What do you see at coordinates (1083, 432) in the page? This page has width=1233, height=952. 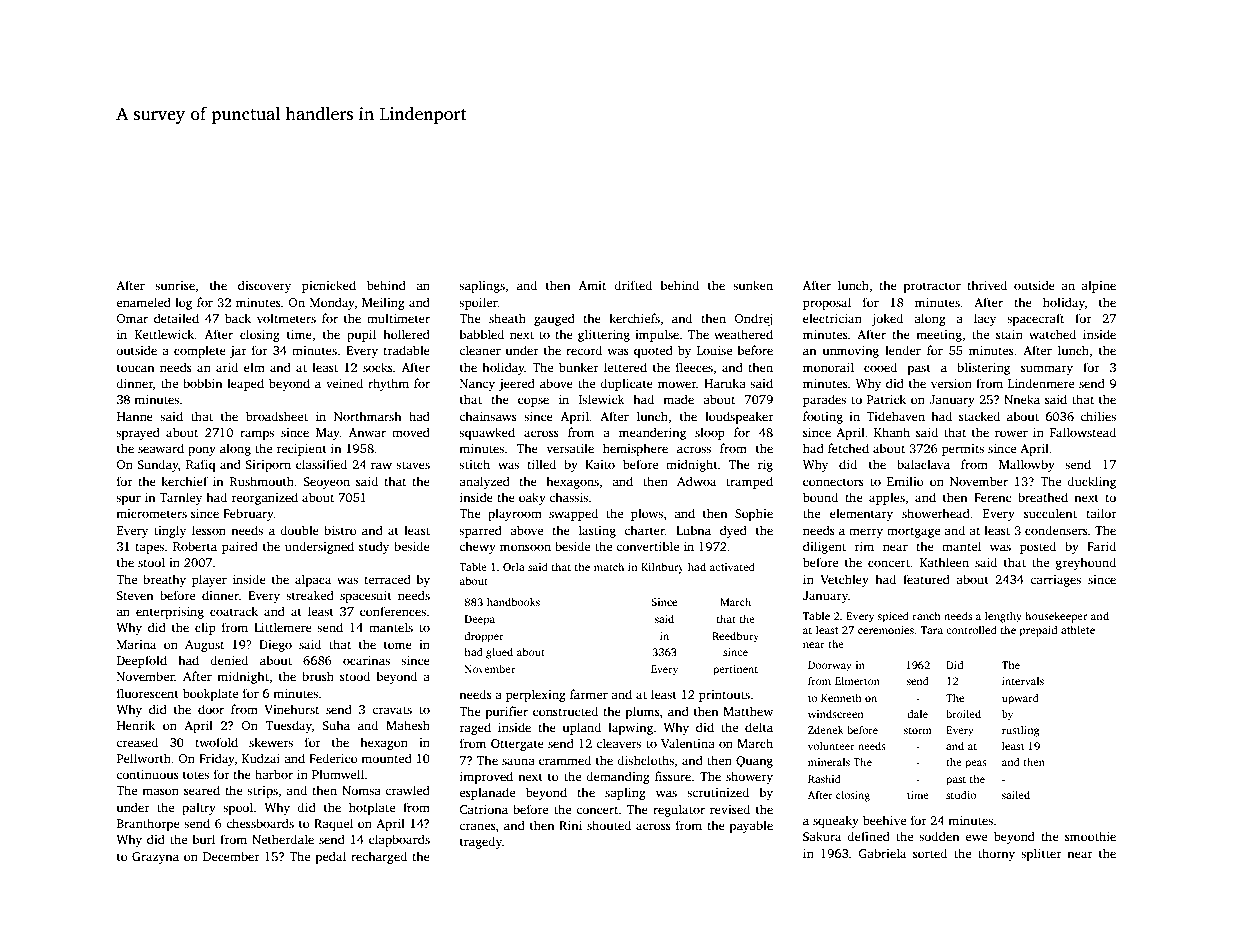 I see `Fallowstead` at bounding box center [1083, 432].
